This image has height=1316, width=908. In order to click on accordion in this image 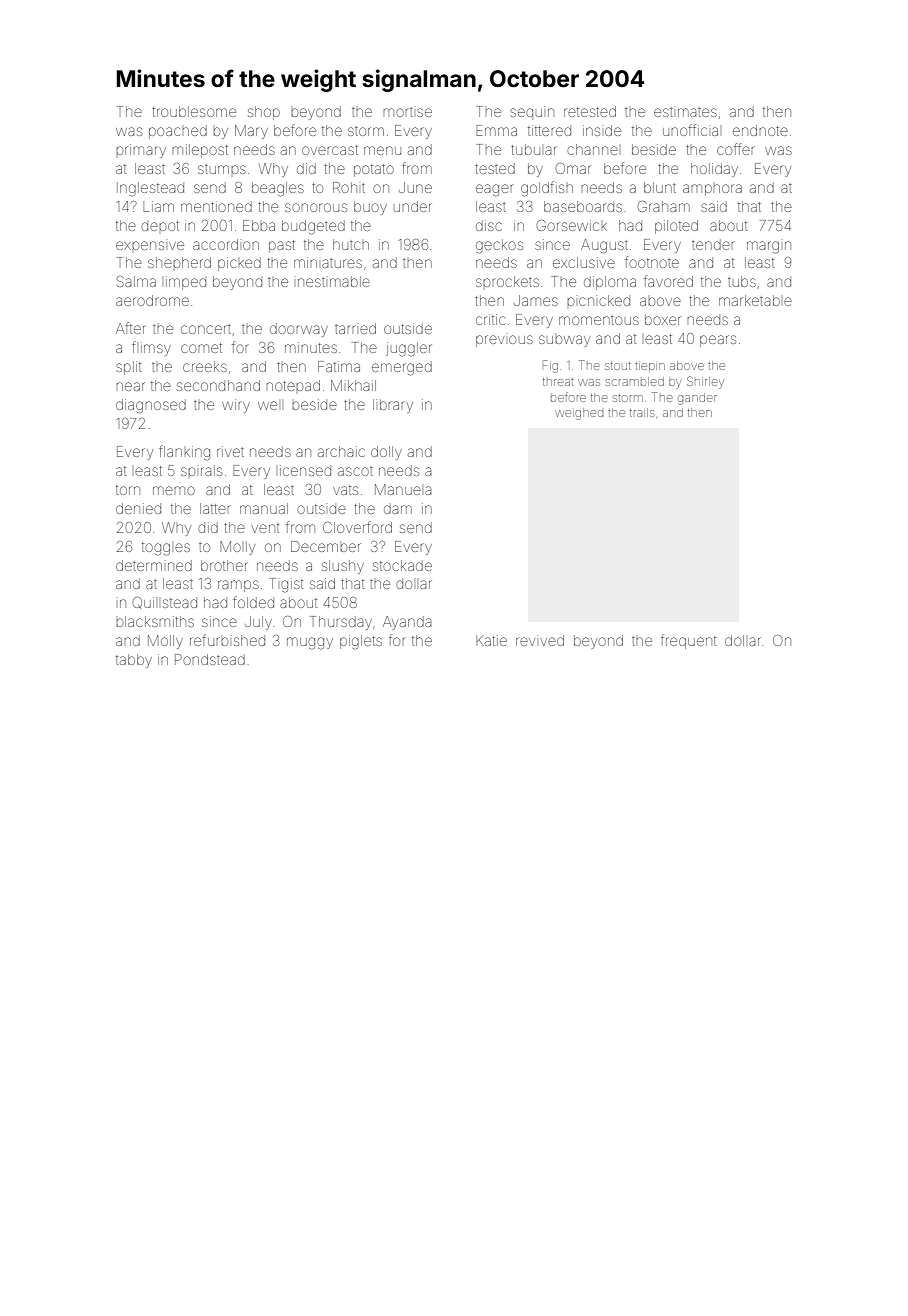, I will do `click(226, 244)`.
